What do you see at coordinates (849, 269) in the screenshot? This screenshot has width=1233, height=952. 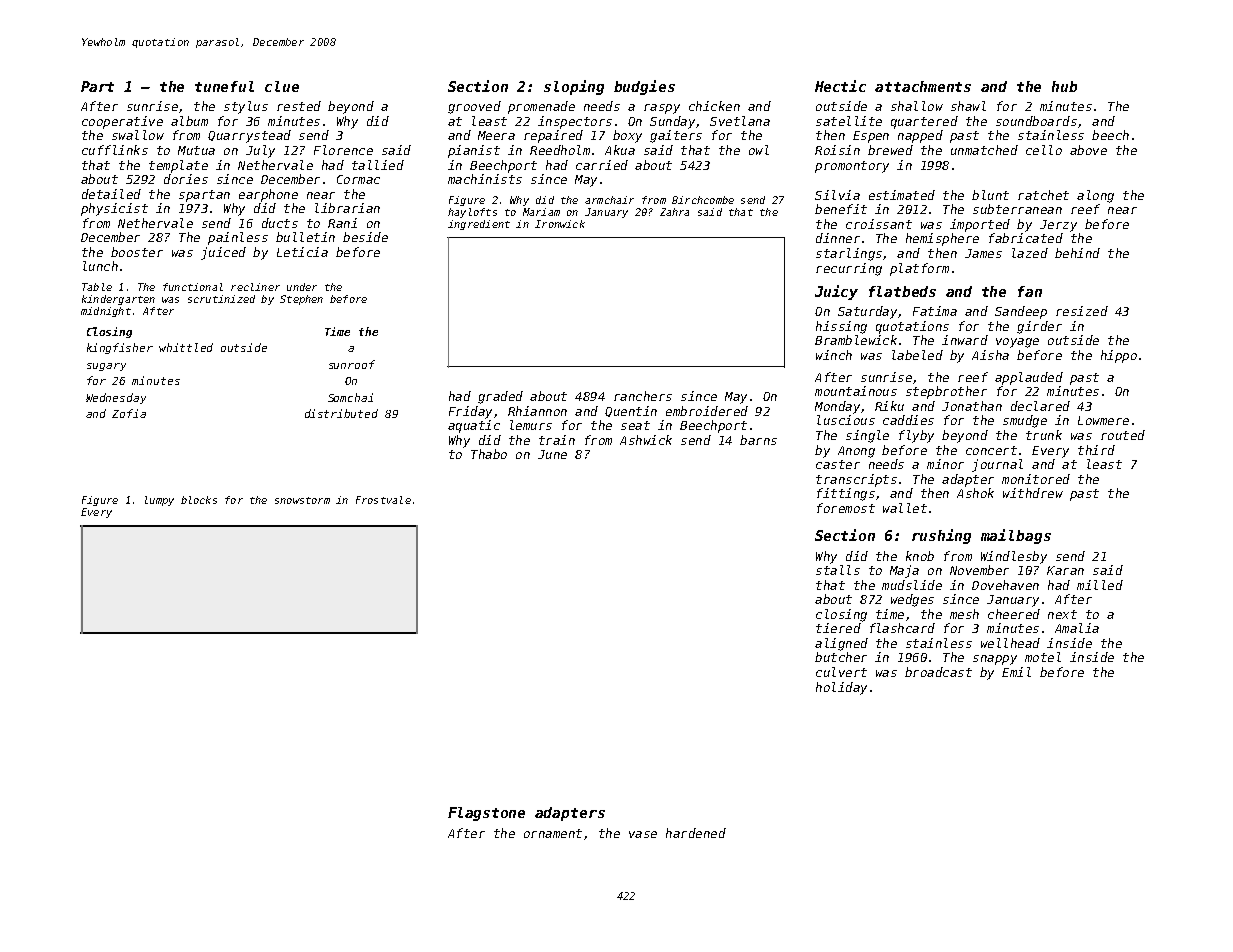 I see `recurring` at bounding box center [849, 269].
